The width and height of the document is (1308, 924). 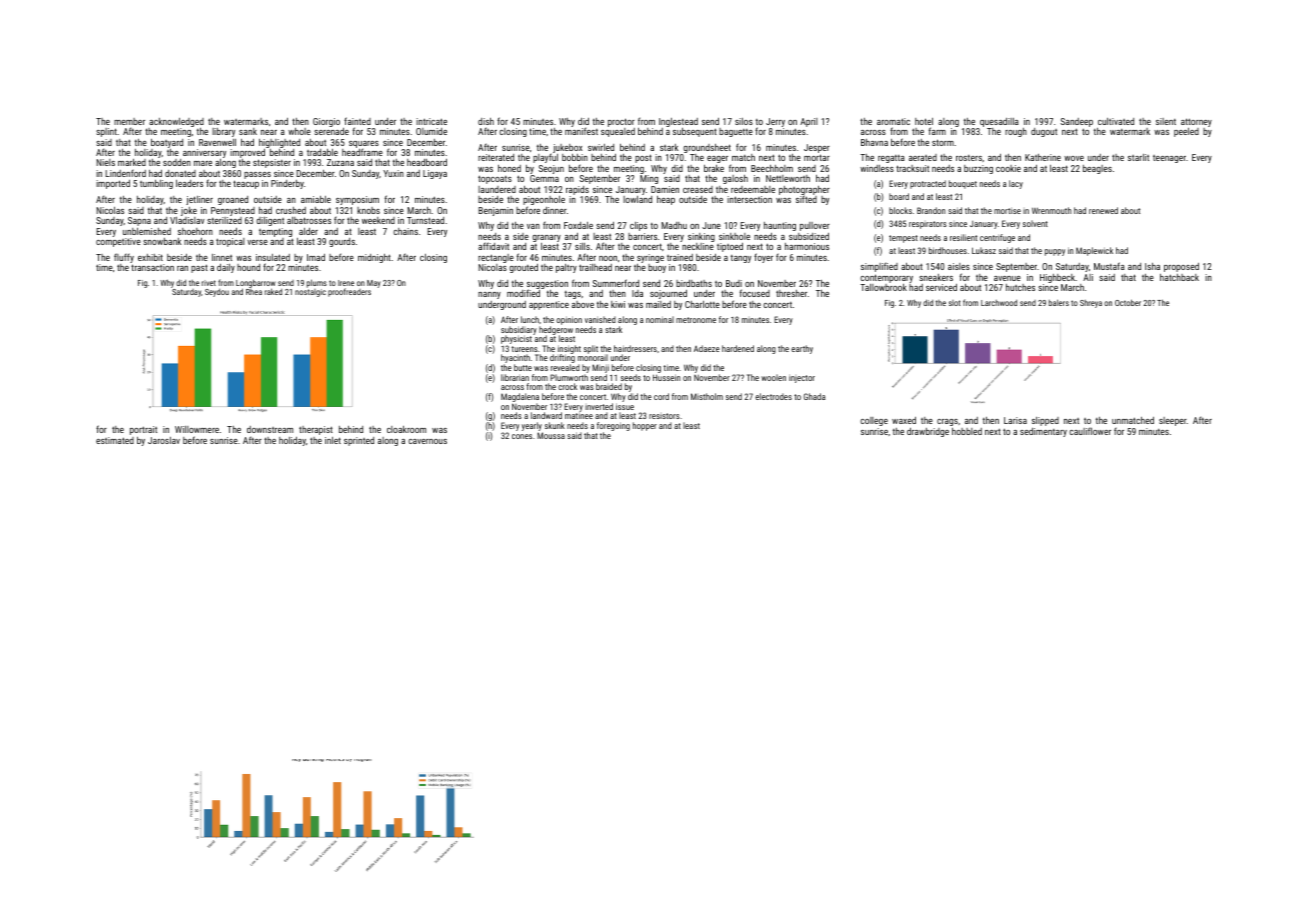 I want to click on sleeper, so click(x=1173, y=421).
